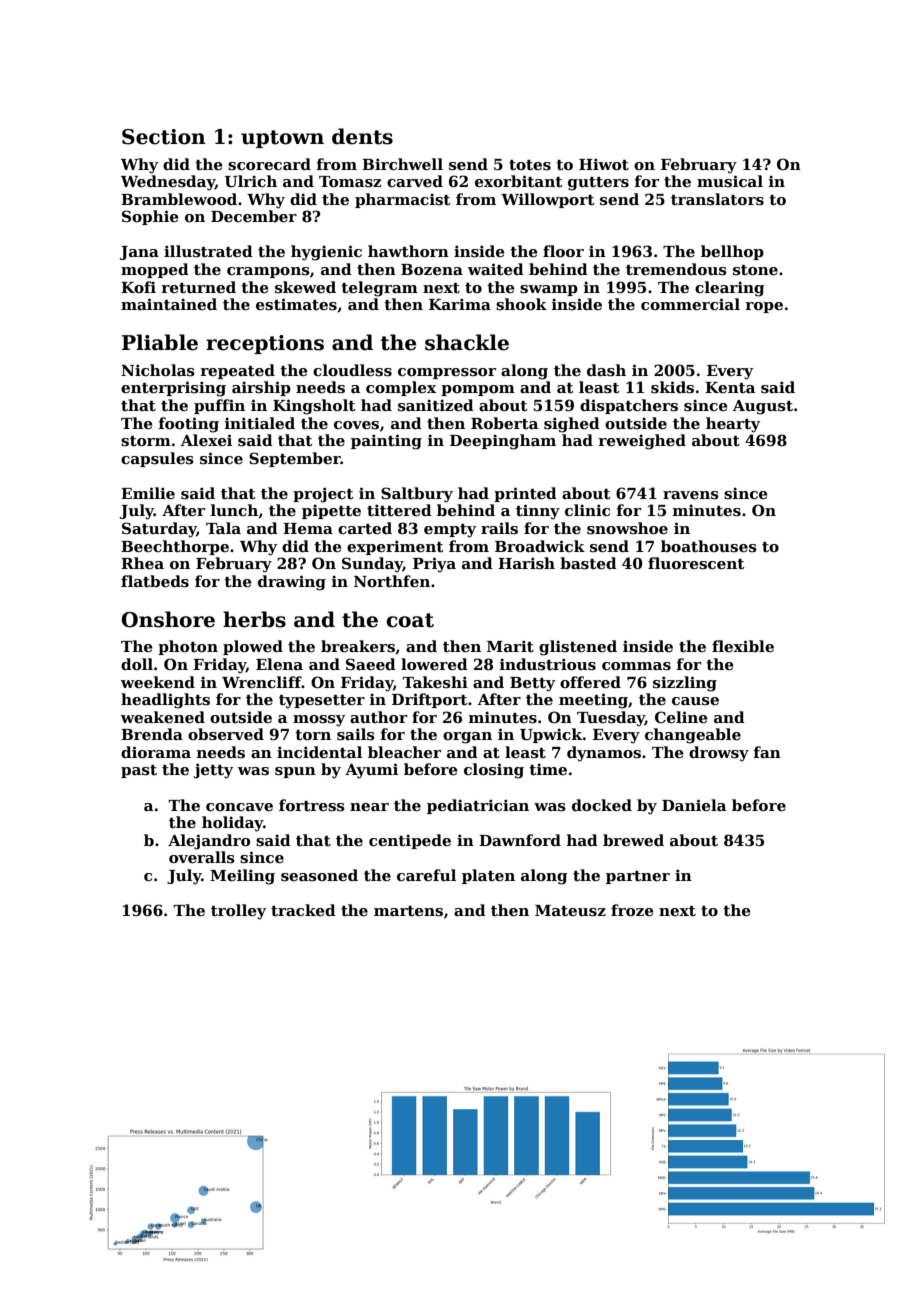 Image resolution: width=924 pixels, height=1308 pixels. I want to click on Section, so click(164, 137).
